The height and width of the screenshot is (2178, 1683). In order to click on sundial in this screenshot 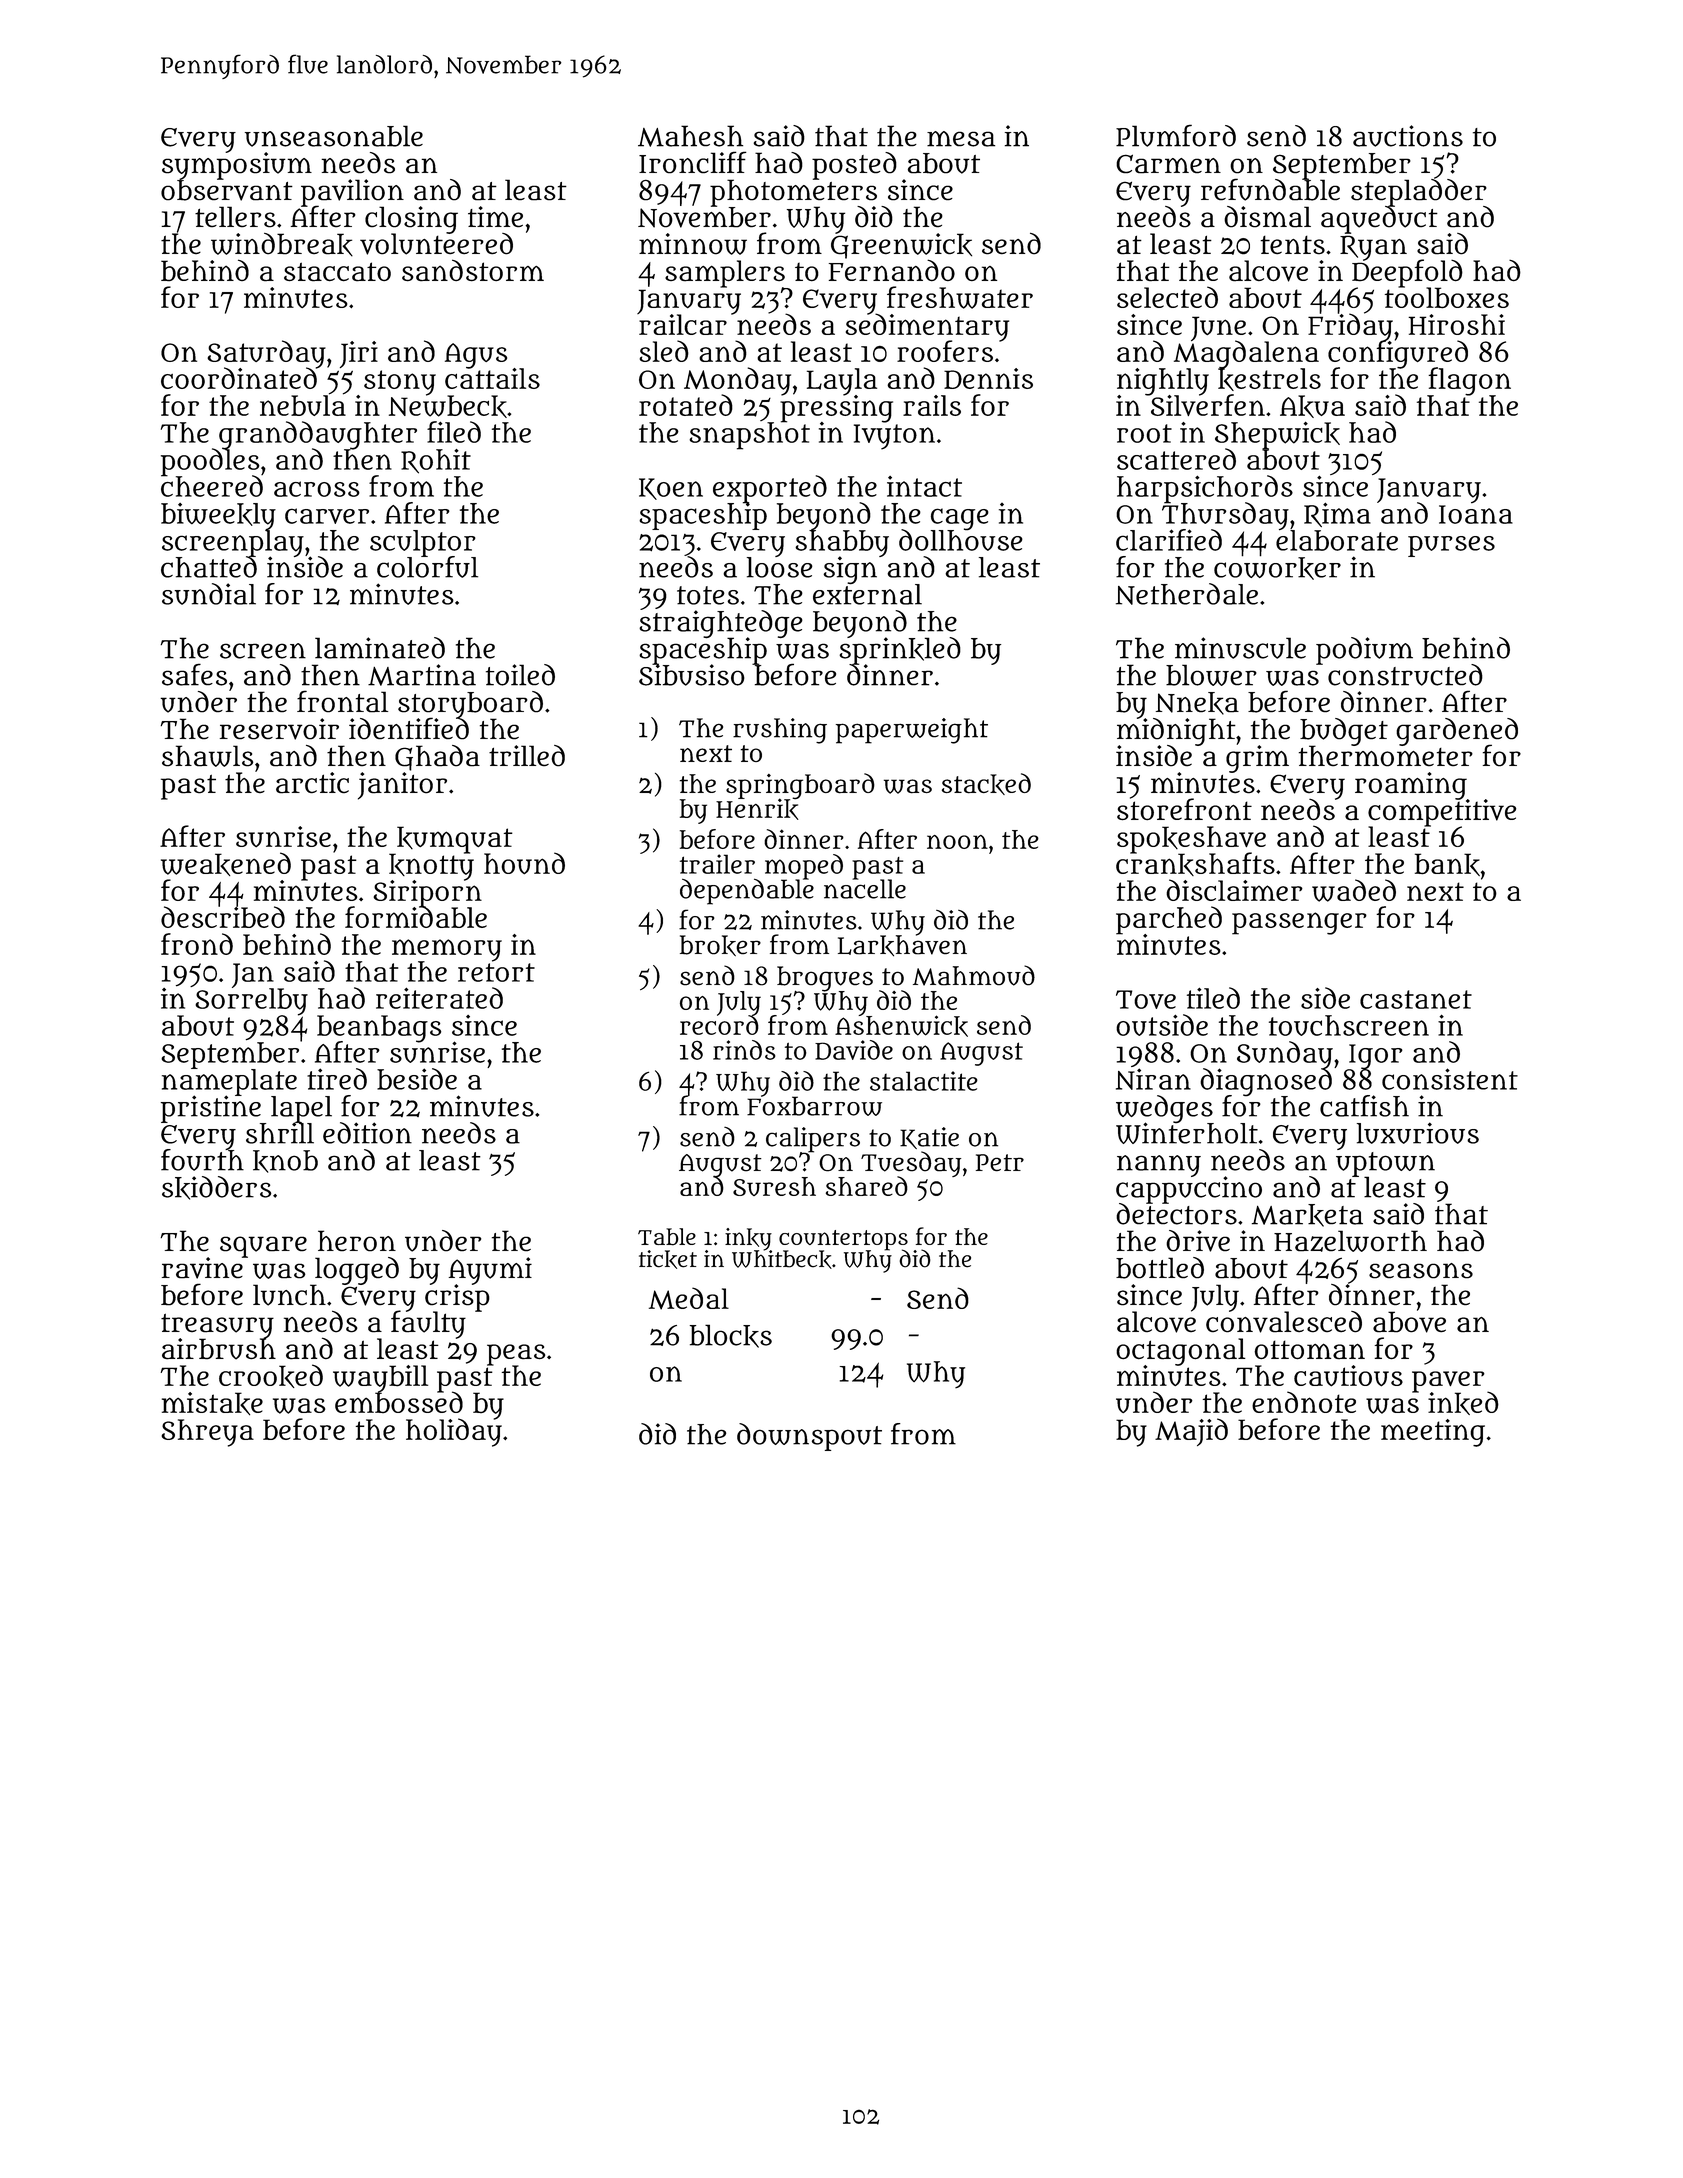, I will do `click(209, 594)`.
